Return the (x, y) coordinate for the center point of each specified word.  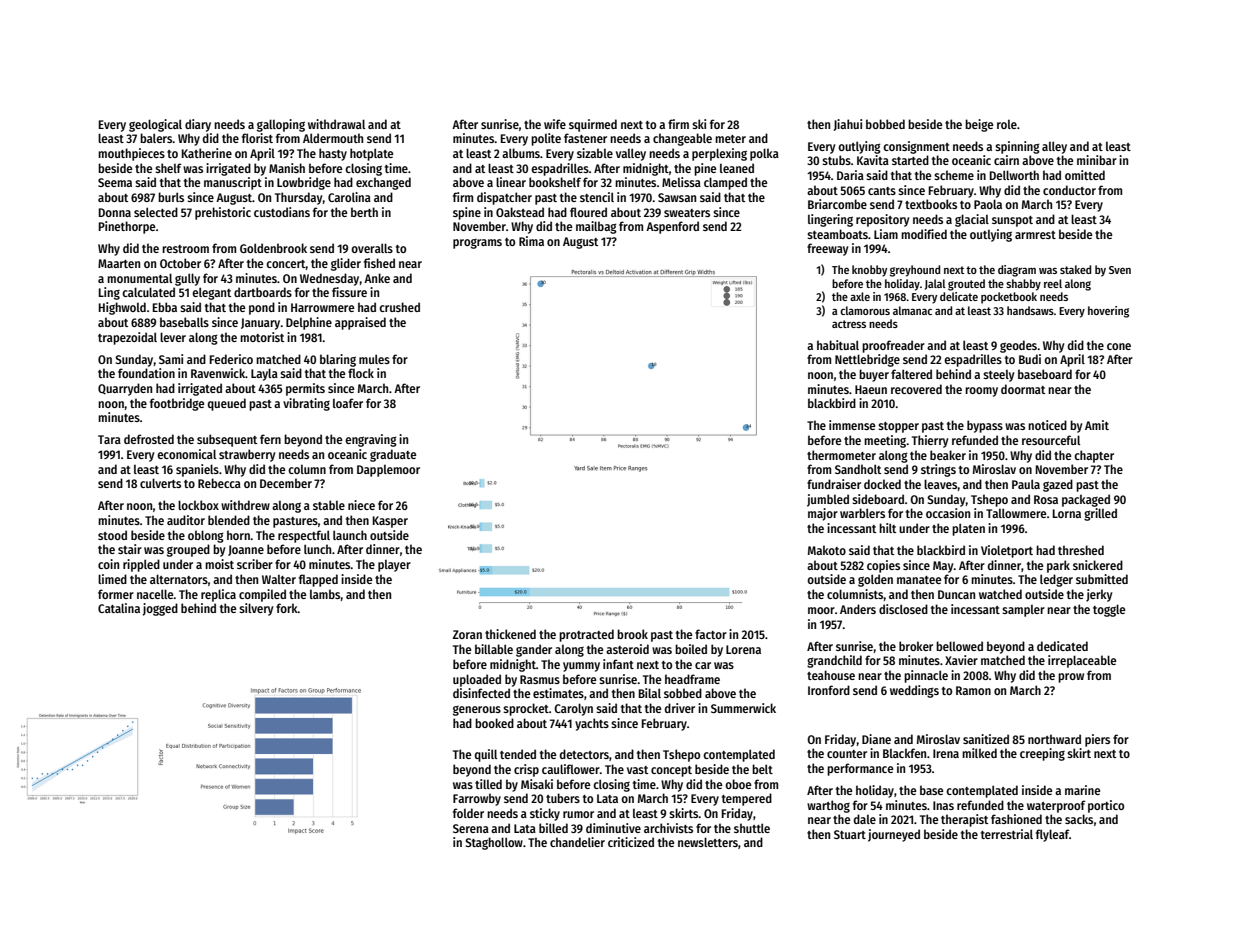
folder (468, 813)
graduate (393, 455)
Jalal (935, 284)
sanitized (986, 739)
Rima (531, 241)
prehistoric (223, 213)
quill (486, 755)
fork (287, 608)
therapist (964, 820)
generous (477, 711)
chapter (1094, 456)
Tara (109, 439)
